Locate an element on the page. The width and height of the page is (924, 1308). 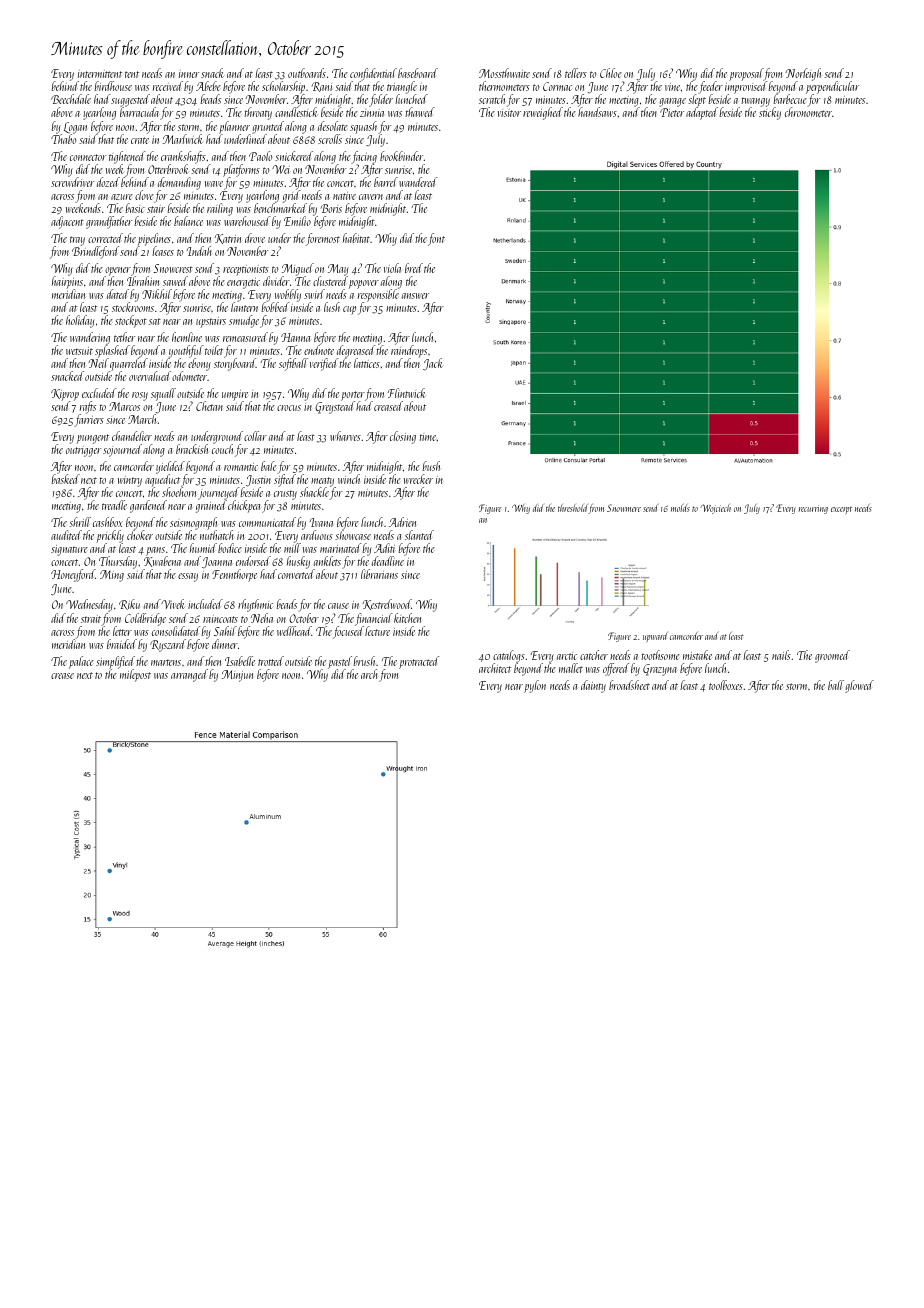
font is located at coordinates (436, 239).
